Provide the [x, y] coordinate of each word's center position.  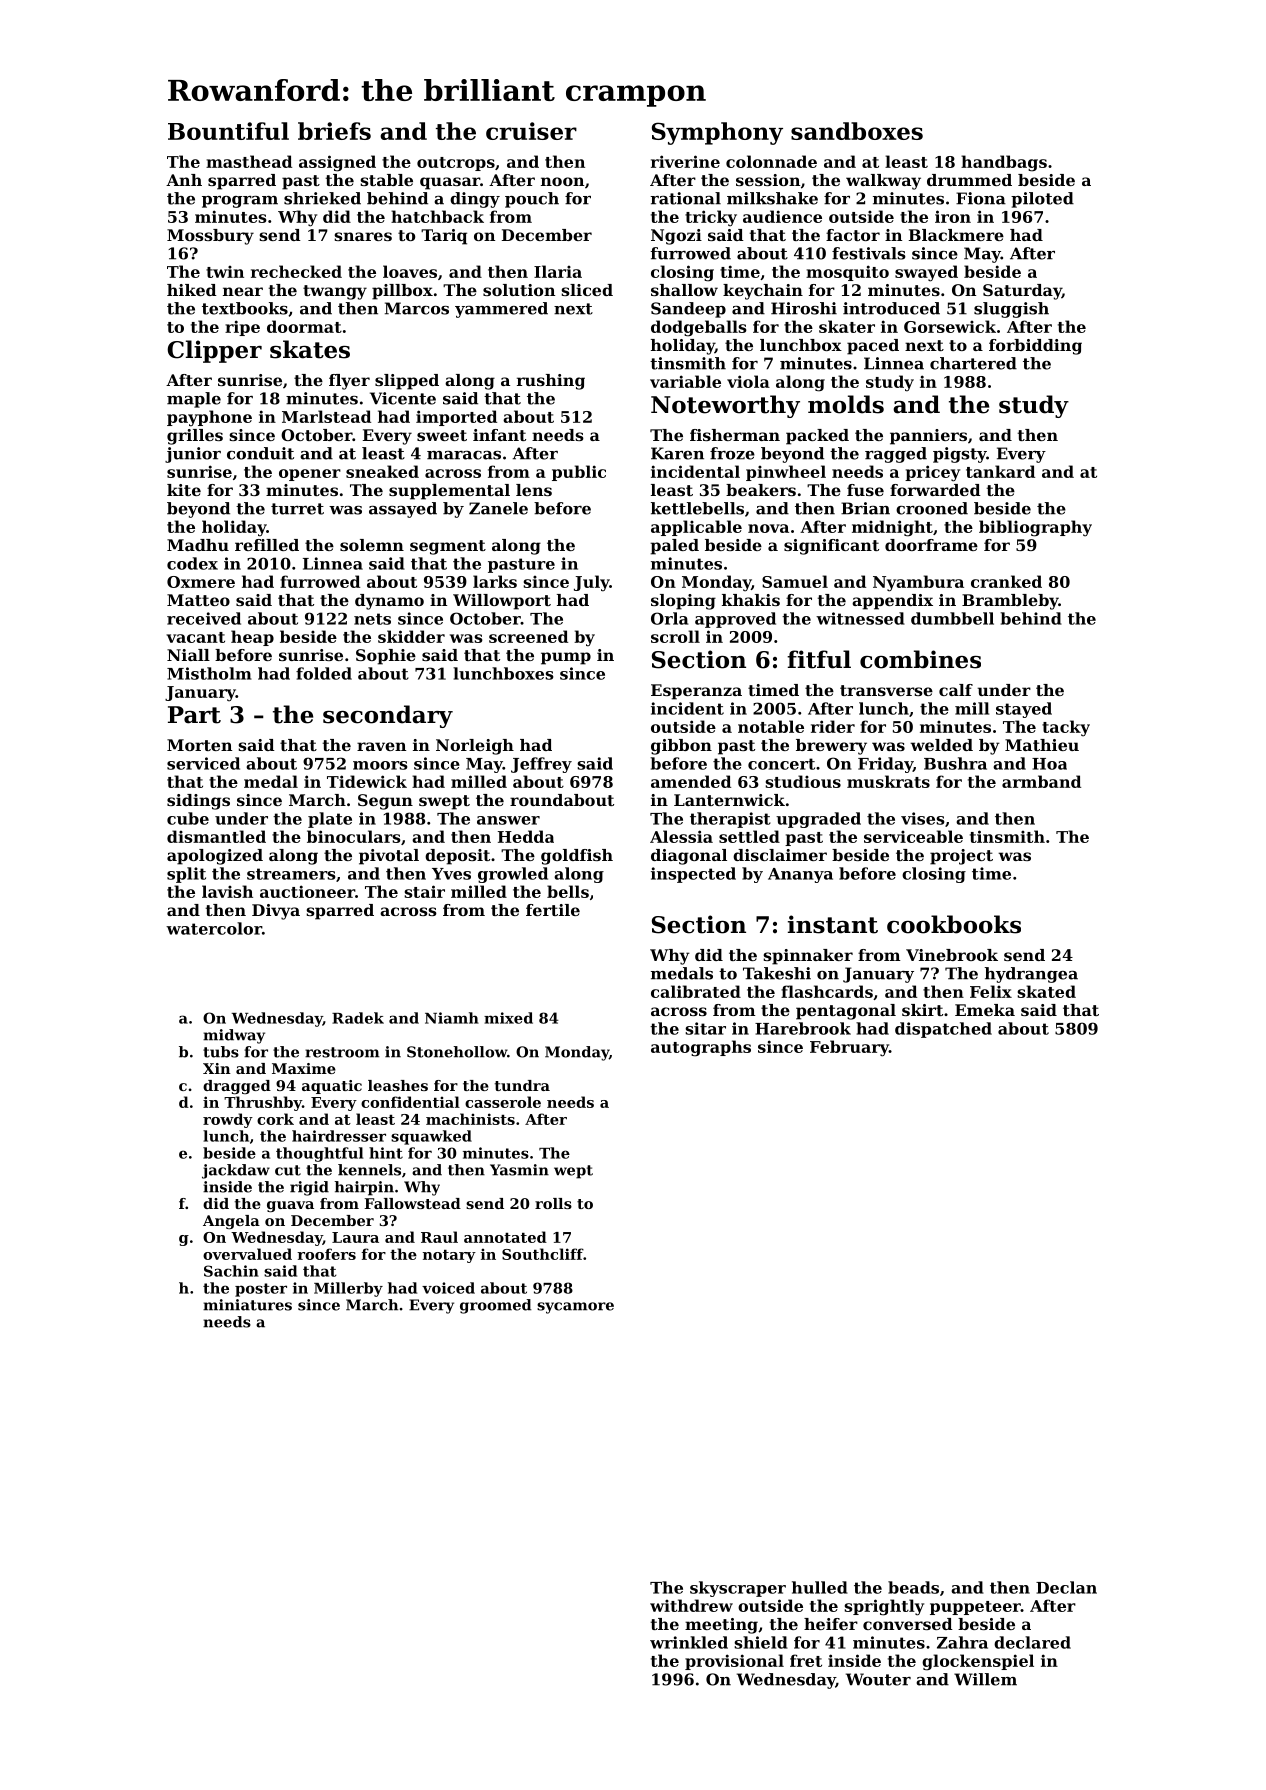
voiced [448, 1288]
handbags [1004, 163]
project [961, 857]
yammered [501, 310]
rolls [553, 1203]
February [849, 1048]
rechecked [296, 271]
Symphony [717, 133]
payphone [209, 418]
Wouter [878, 1679]
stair [424, 891]
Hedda [526, 836]
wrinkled [689, 1642]
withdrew [691, 1605]
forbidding [1035, 347]
